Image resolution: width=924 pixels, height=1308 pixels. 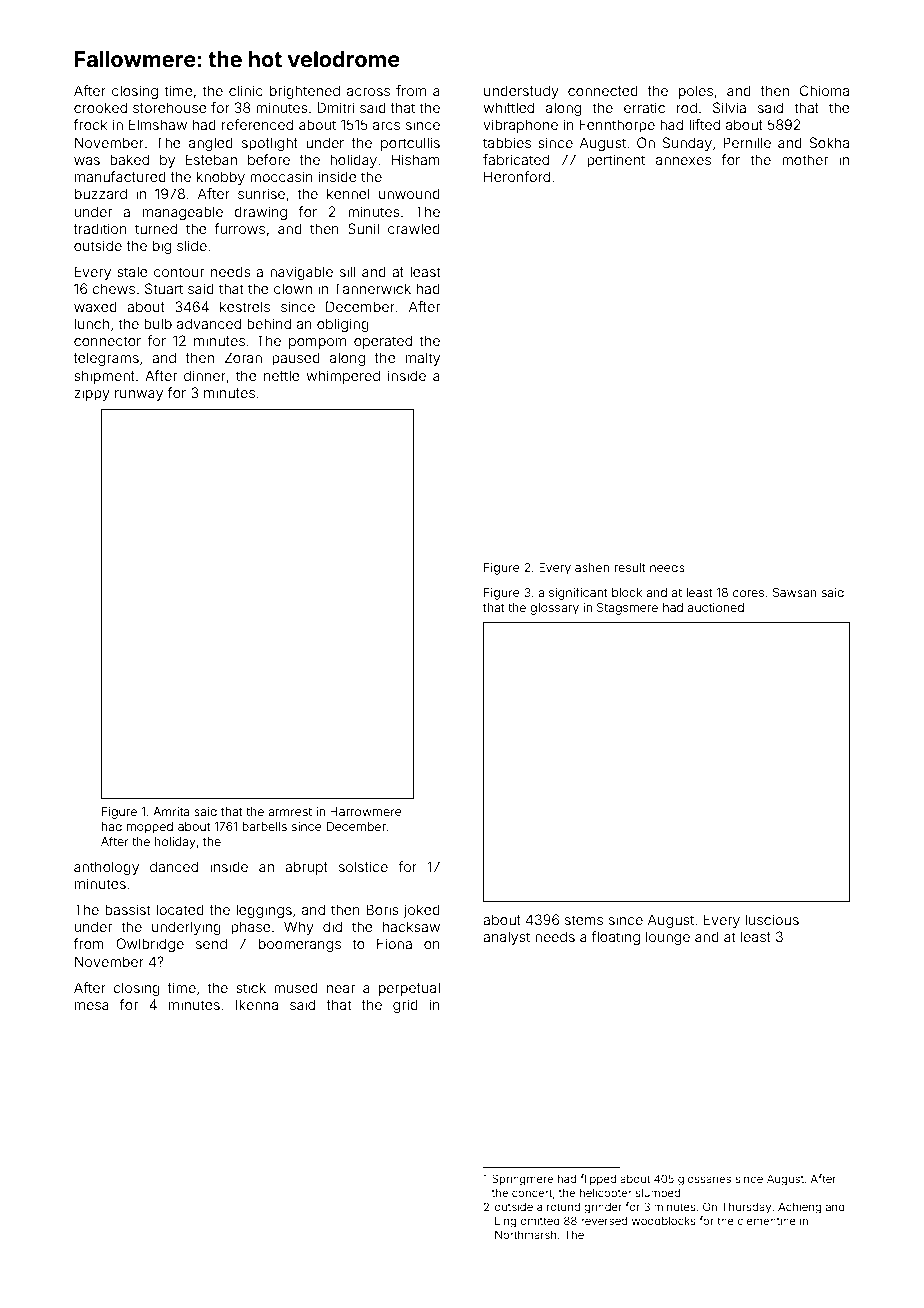 I want to click on Ikenna, so click(x=257, y=1004).
